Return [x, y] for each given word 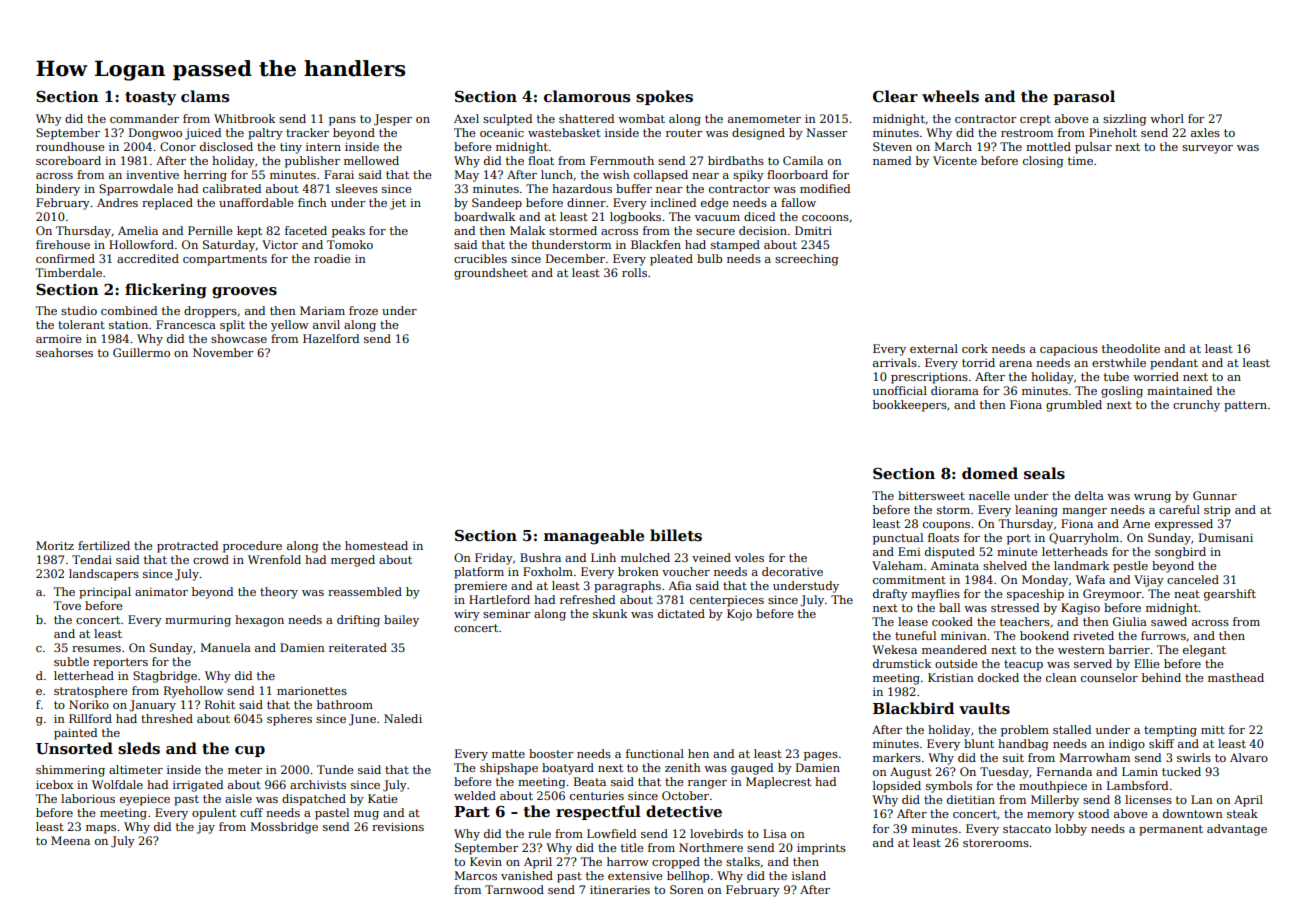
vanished [527, 875]
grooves [244, 293]
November [223, 352]
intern [323, 147]
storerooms [996, 843]
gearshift [1230, 595]
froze [363, 310]
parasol [1084, 97]
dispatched [314, 800]
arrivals [895, 362]
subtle [71, 661]
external [934, 348]
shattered [586, 118]
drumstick [902, 663]
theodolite [1131, 348]
